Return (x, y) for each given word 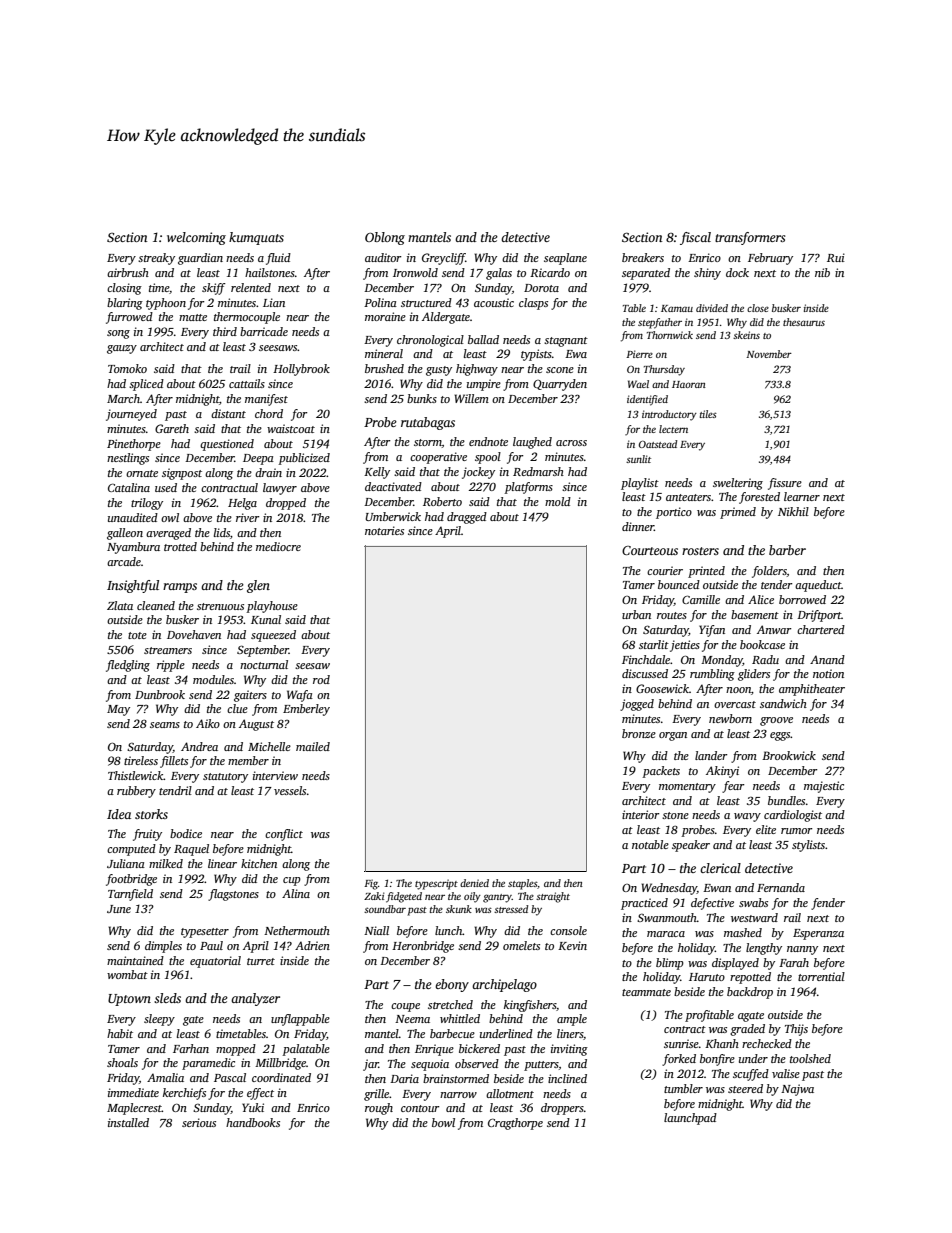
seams (165, 725)
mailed (313, 746)
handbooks (253, 1122)
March (123, 398)
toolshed (810, 1058)
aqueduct (818, 586)
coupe (405, 1007)
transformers (750, 238)
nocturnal (264, 664)
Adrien (312, 945)
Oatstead (658, 444)
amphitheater (812, 690)
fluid (278, 259)
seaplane (565, 259)
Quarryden (560, 385)
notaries (384, 530)
